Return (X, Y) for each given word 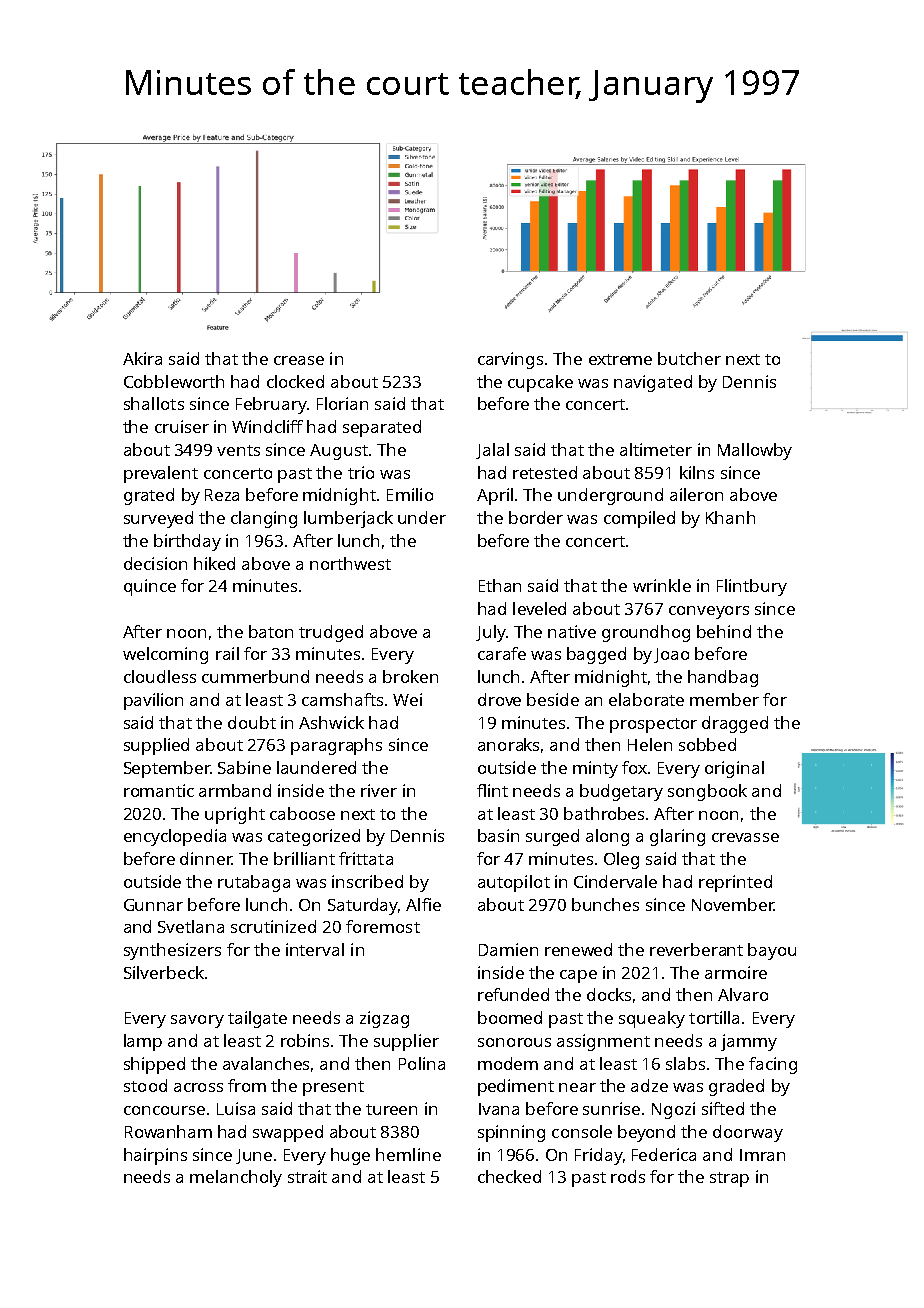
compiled (639, 519)
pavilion (153, 701)
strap (729, 1179)
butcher (689, 358)
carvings (510, 360)
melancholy (236, 1178)
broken (410, 676)
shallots (154, 403)
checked (509, 1176)
